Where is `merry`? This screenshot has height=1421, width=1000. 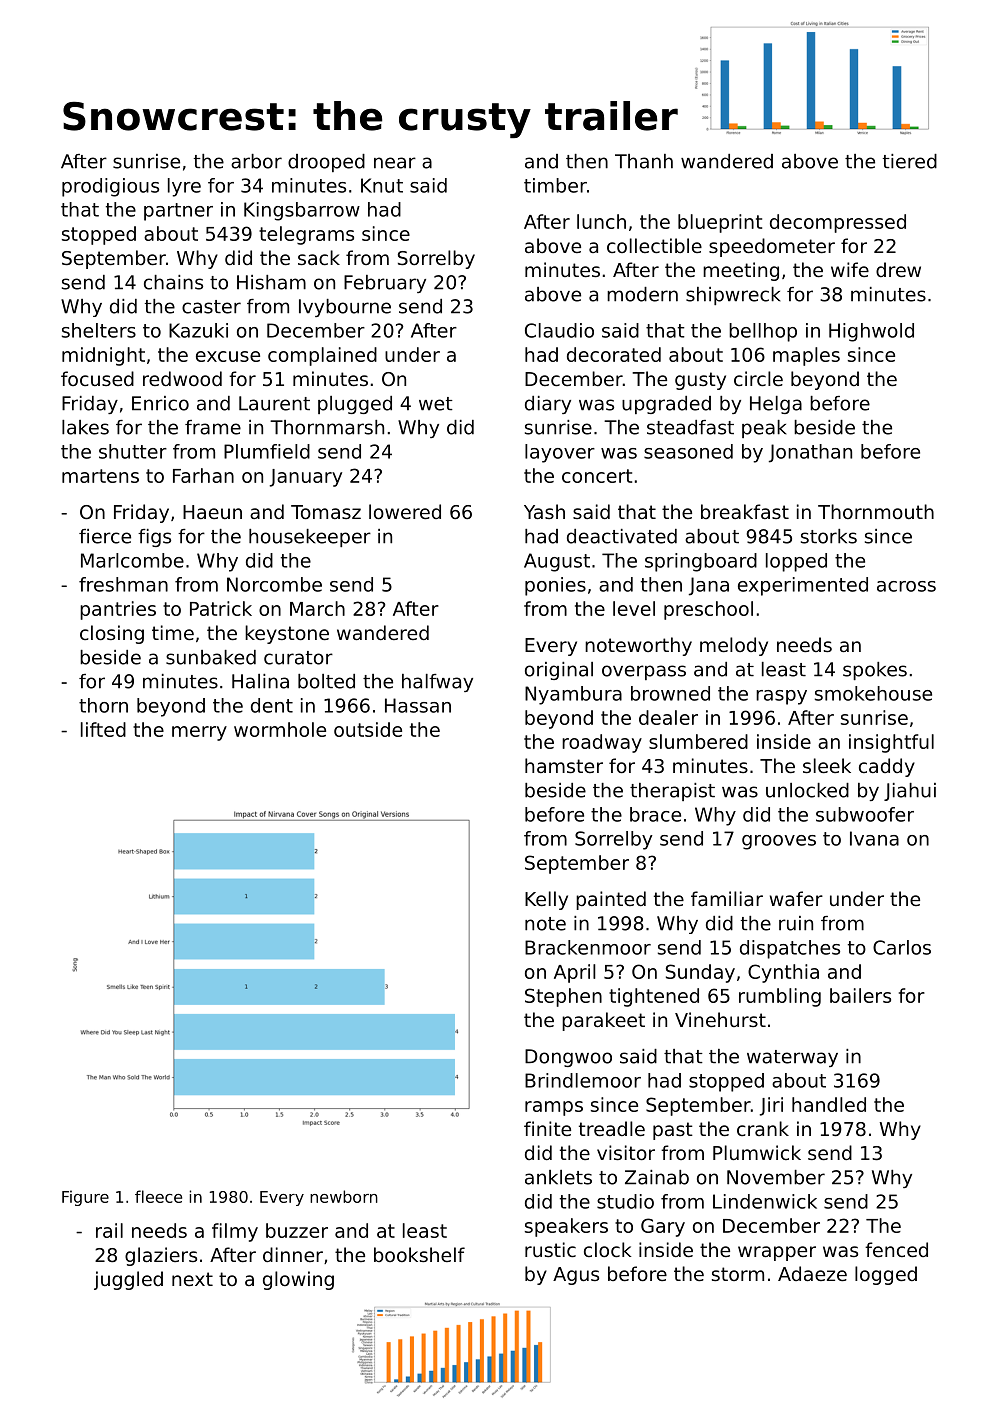
merry is located at coordinates (199, 733).
